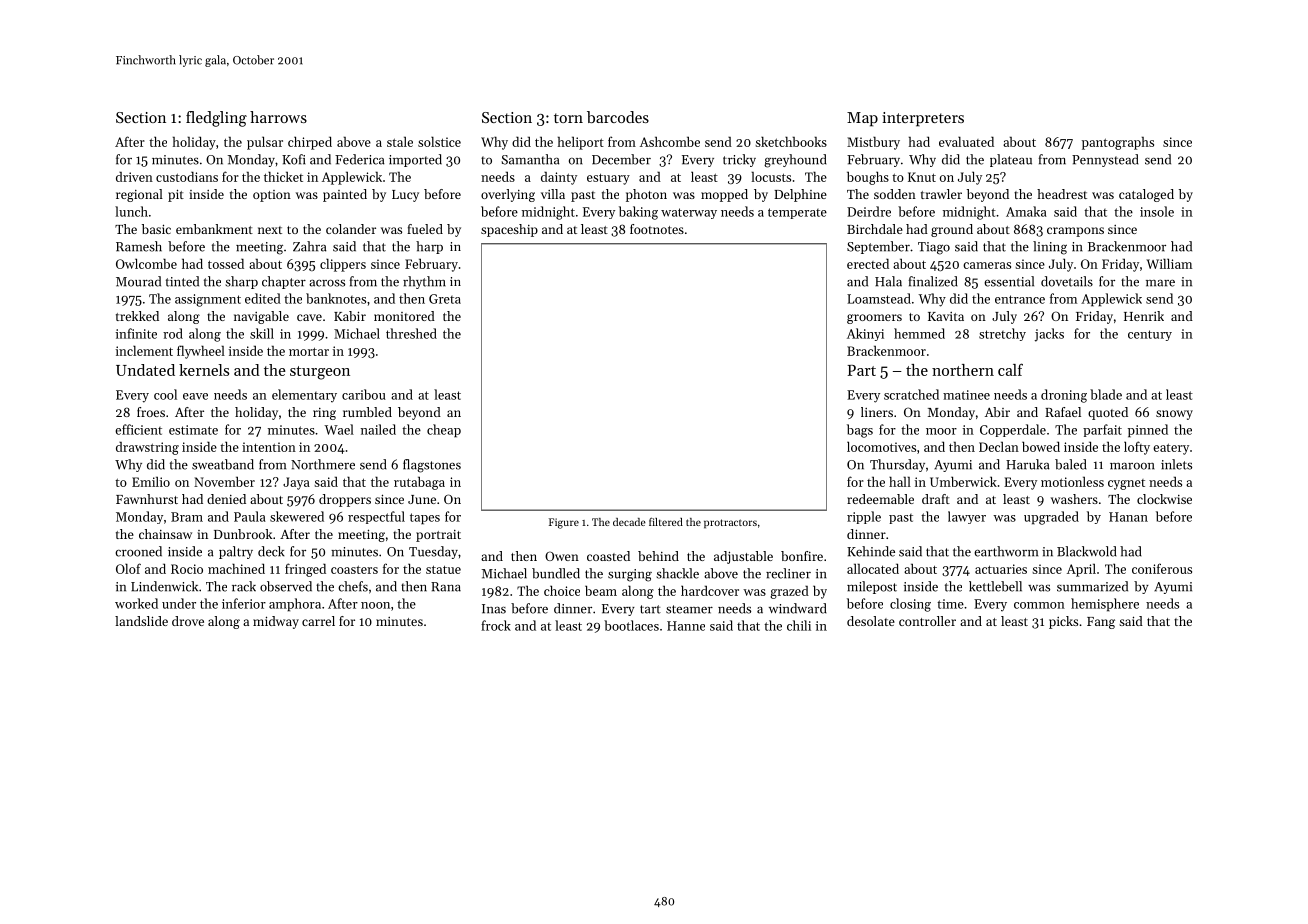  What do you see at coordinates (646, 195) in the page?
I see `photon` at bounding box center [646, 195].
